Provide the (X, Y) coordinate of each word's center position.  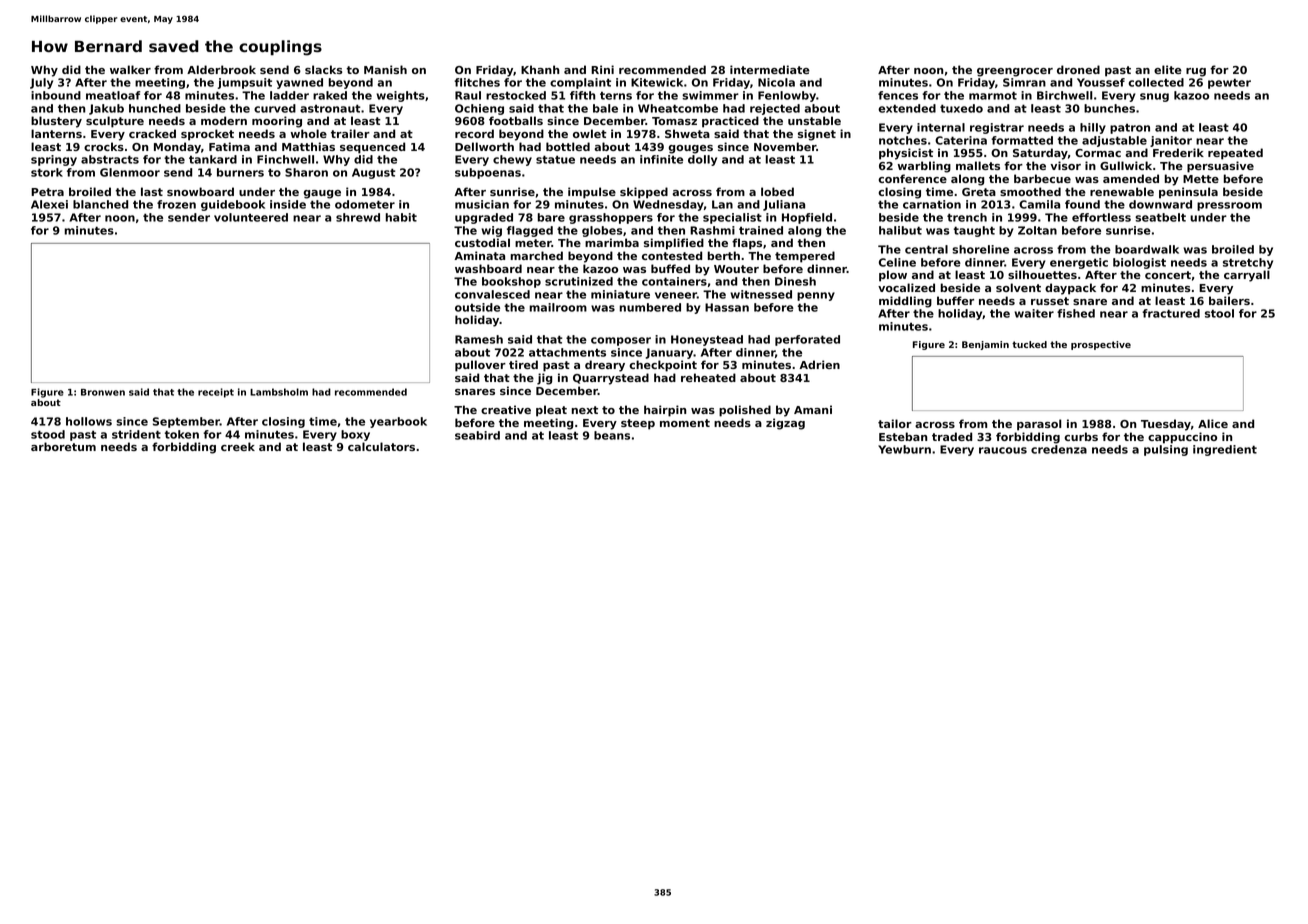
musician (482, 204)
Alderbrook (221, 69)
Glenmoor (130, 172)
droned (1078, 69)
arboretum (63, 446)
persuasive (1220, 167)
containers (674, 281)
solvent (1018, 287)
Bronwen (103, 392)
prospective (1101, 345)
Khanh (540, 69)
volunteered (251, 217)
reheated (708, 377)
